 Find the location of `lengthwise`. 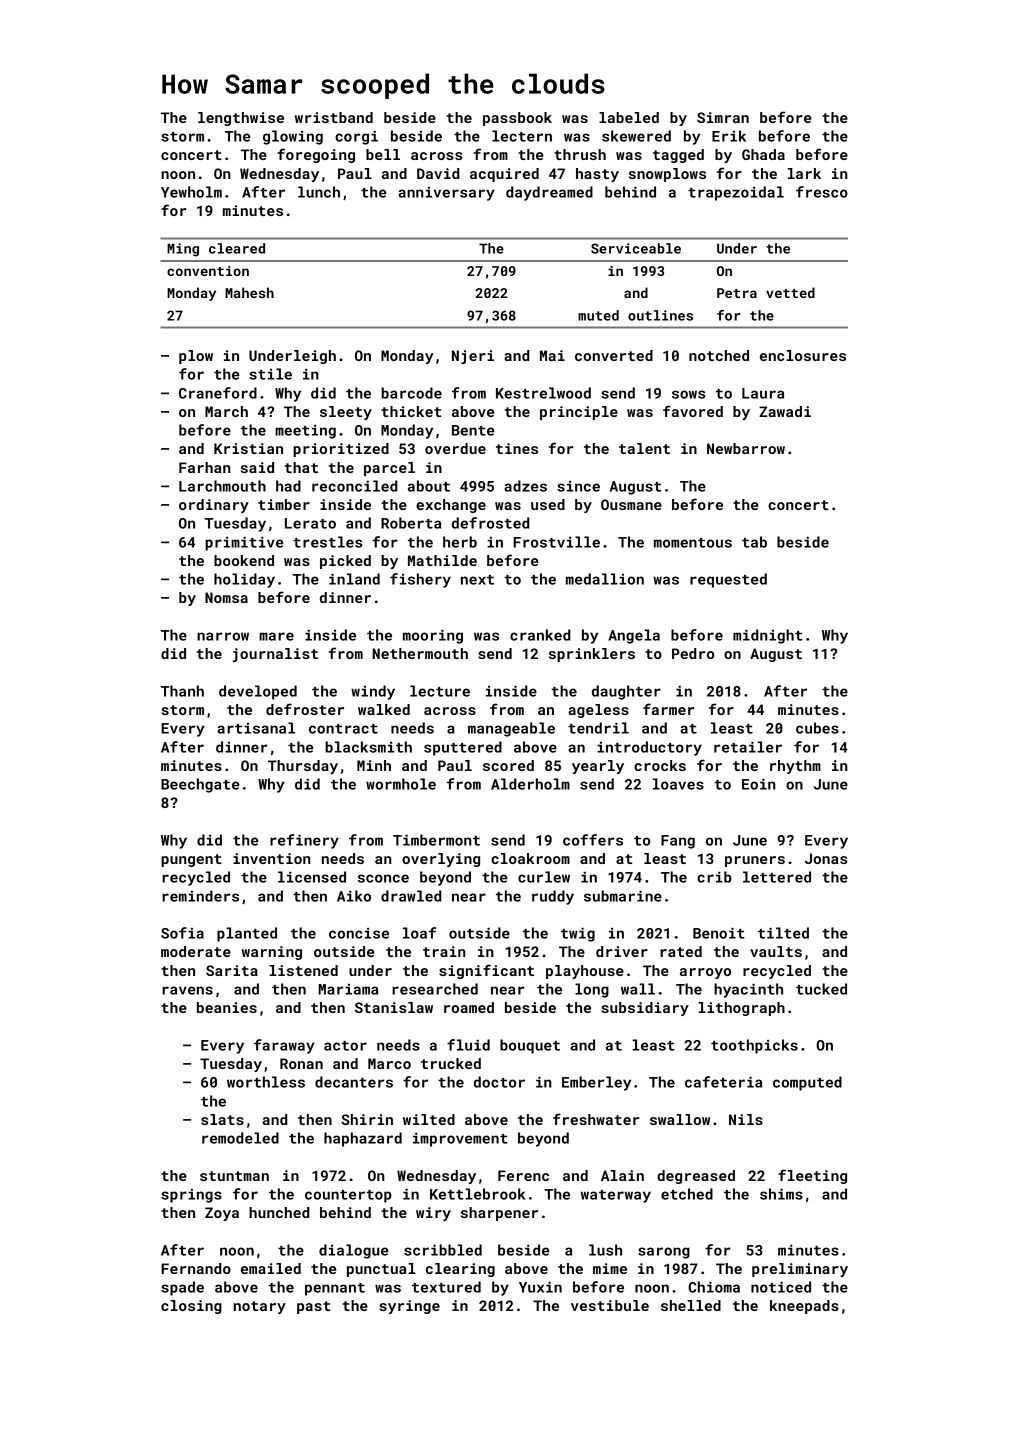

lengthwise is located at coordinates (241, 119).
